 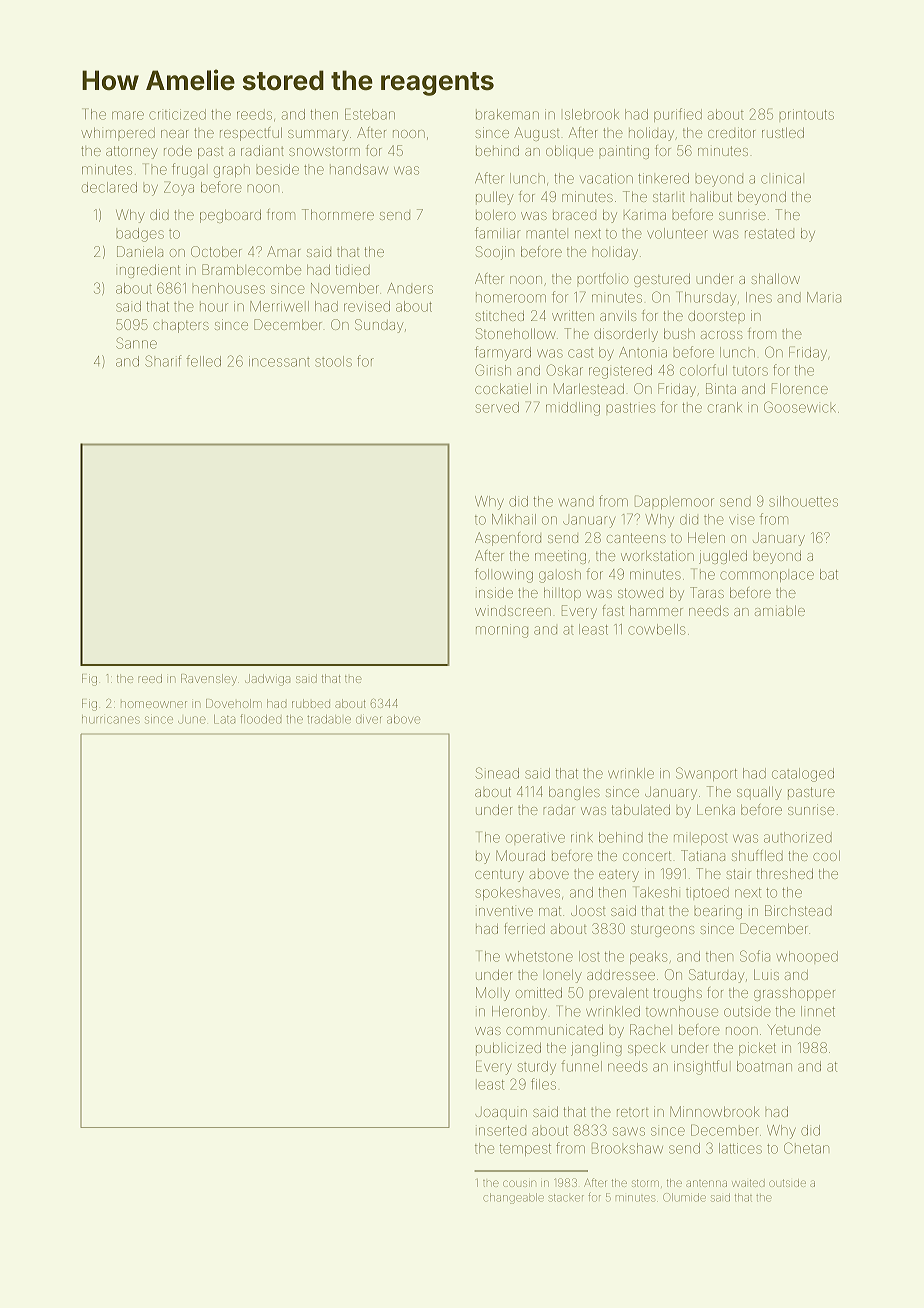 I want to click on pulley, so click(x=494, y=198).
